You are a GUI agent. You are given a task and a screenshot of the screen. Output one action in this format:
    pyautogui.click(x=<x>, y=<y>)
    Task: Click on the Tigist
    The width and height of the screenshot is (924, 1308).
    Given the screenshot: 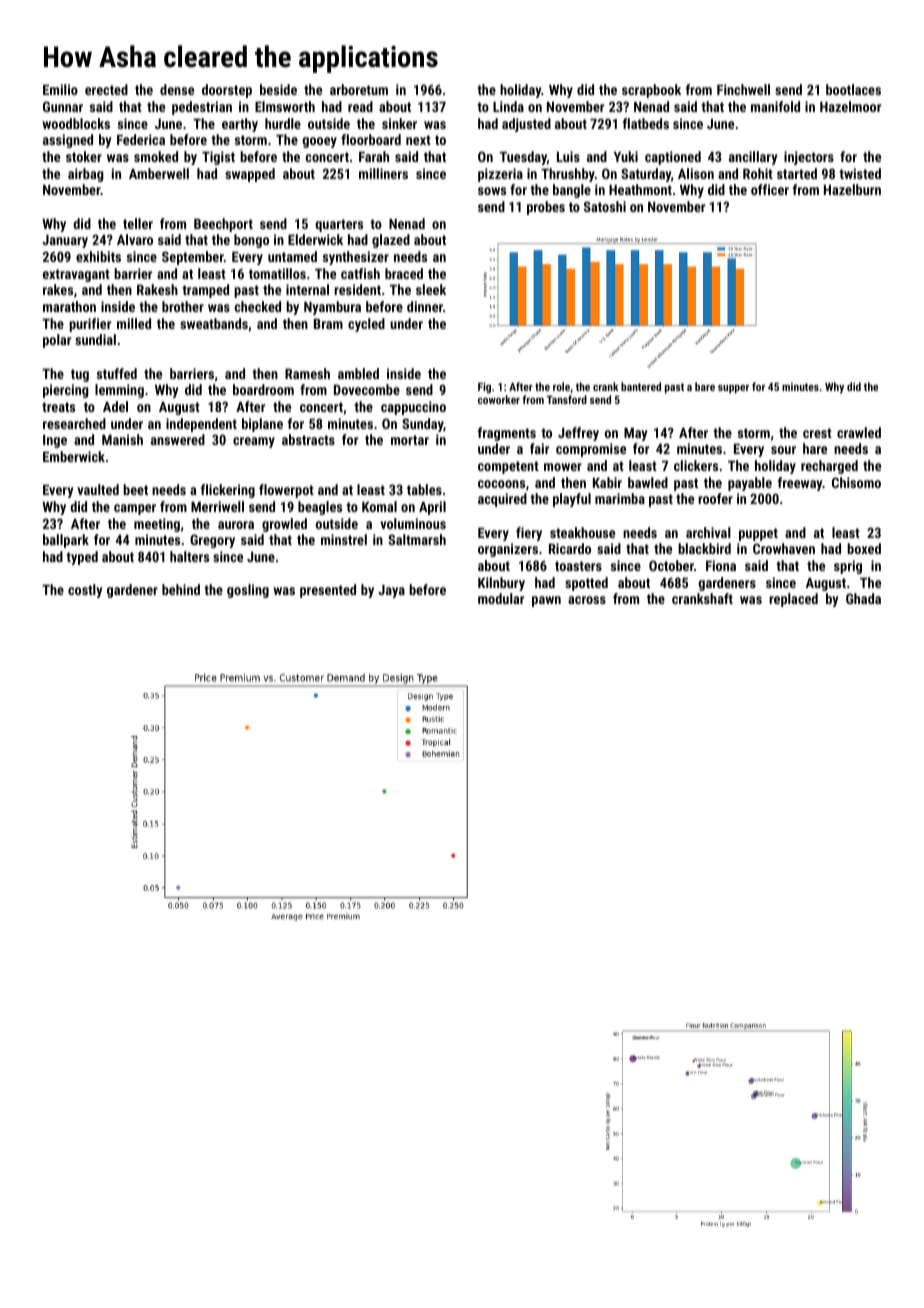 What is the action you would take?
    pyautogui.click(x=218, y=158)
